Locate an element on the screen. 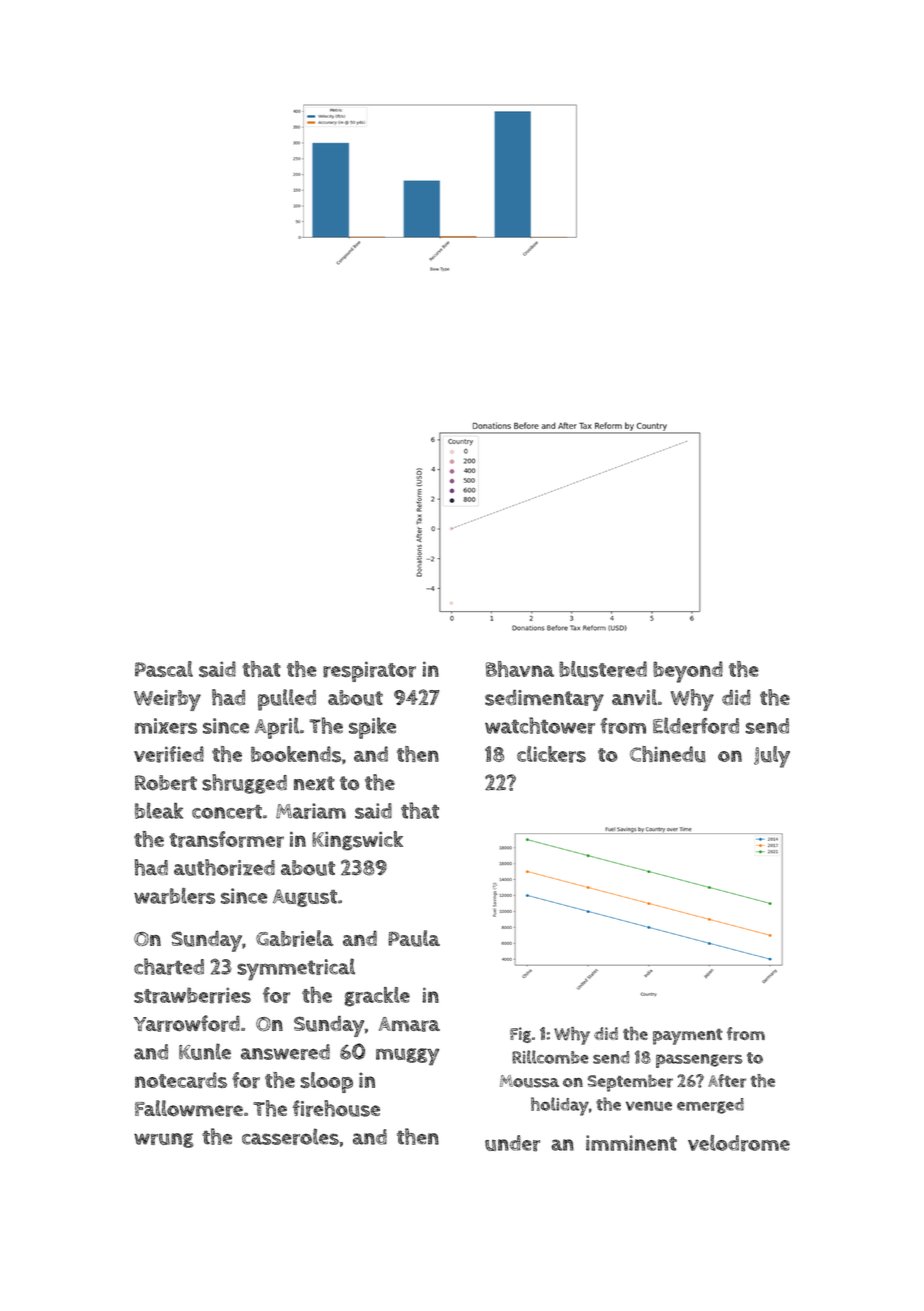 The image size is (924, 1311). authorized is located at coordinates (224, 867).
